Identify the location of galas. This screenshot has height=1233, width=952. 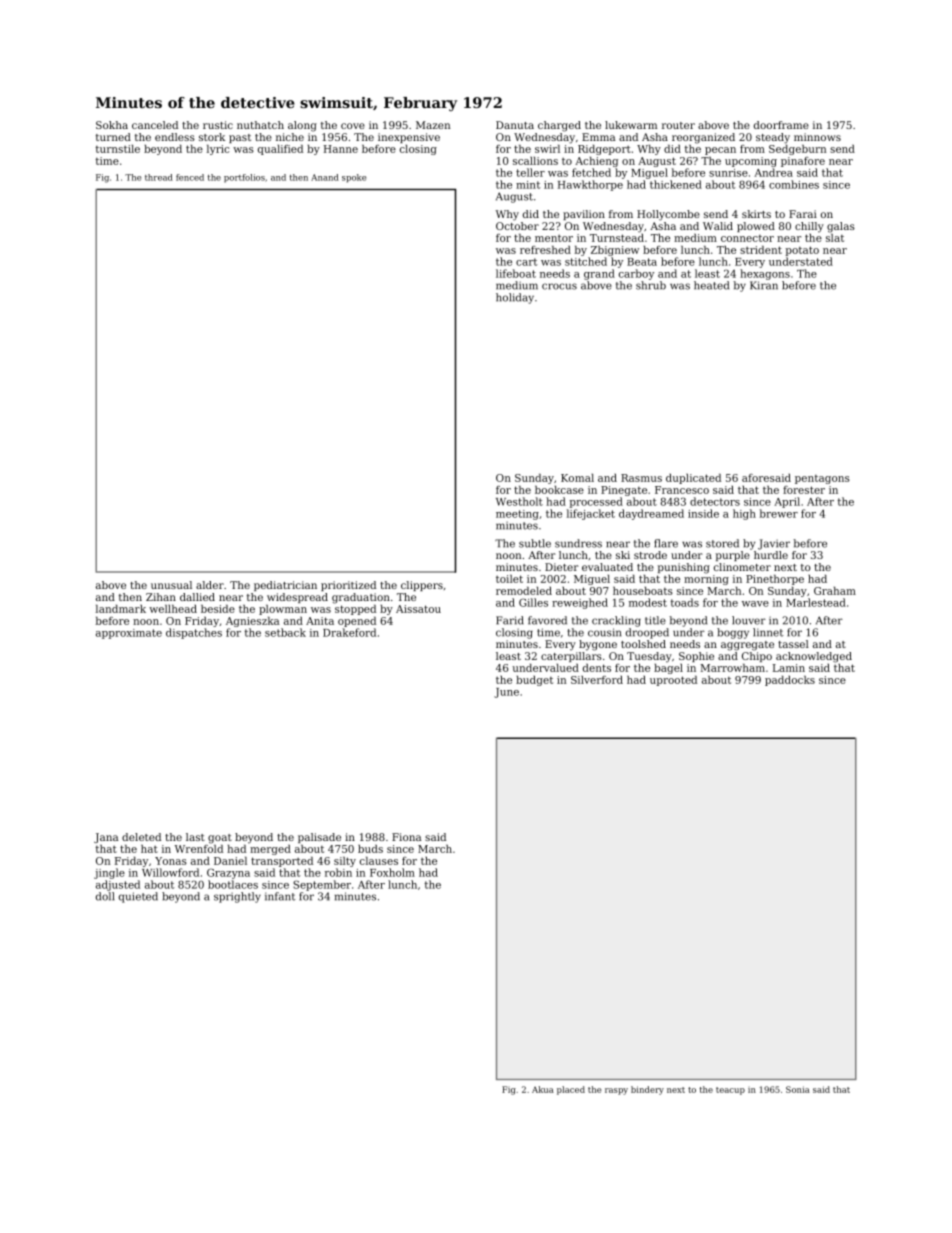
(841, 227).
